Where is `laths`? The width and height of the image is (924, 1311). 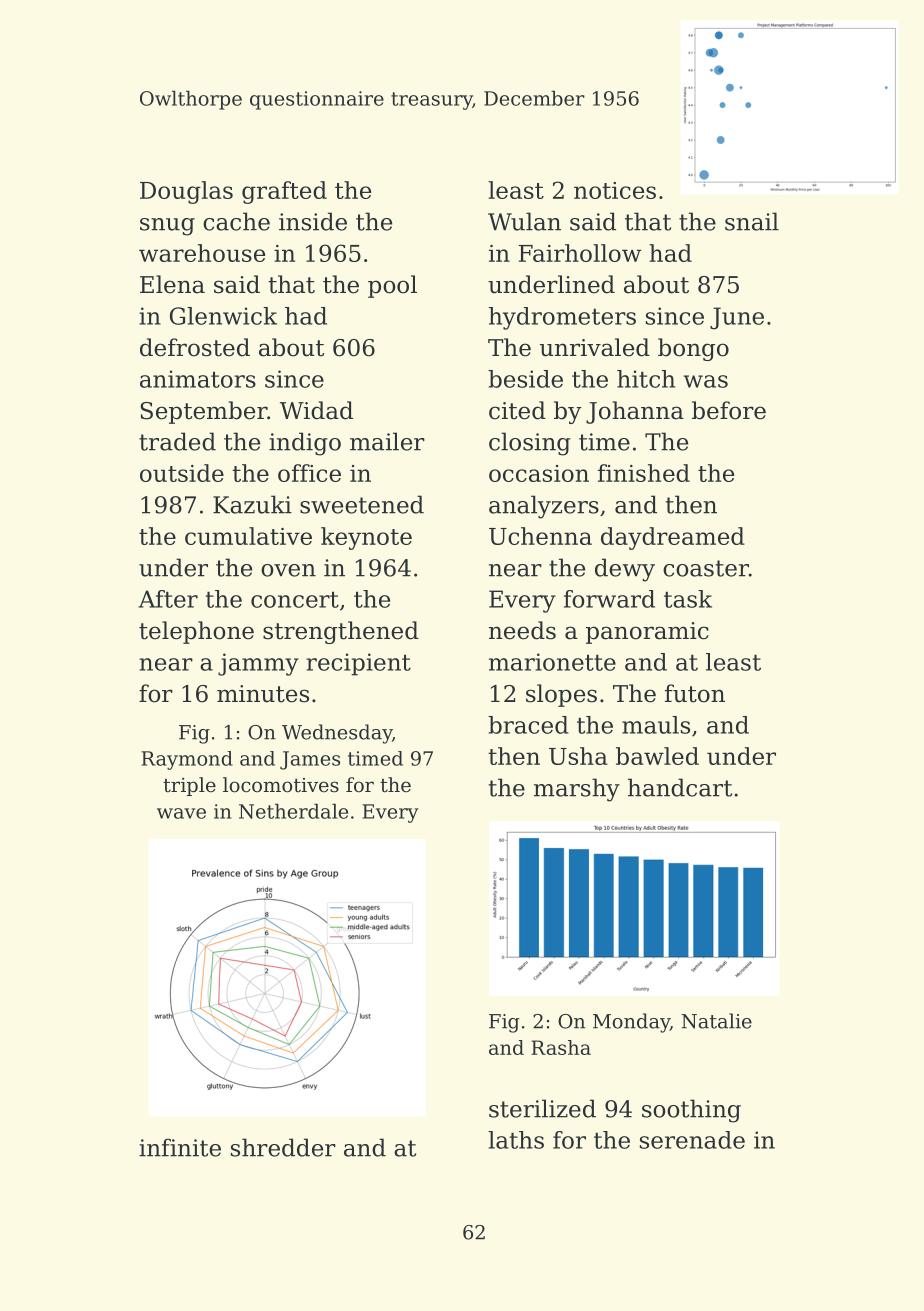 laths is located at coordinates (516, 1140).
